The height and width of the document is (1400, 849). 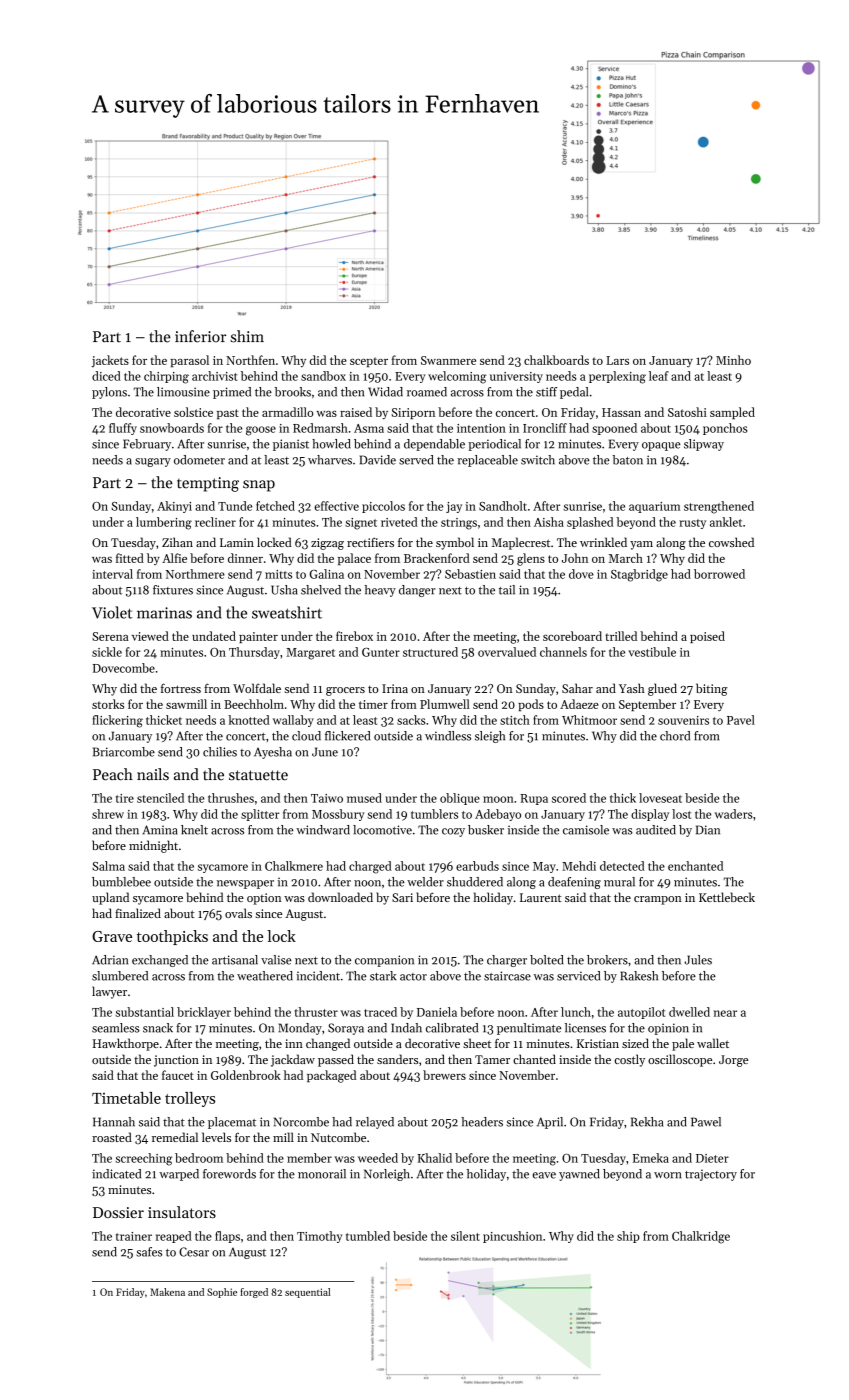 I want to click on charger, so click(x=507, y=961).
